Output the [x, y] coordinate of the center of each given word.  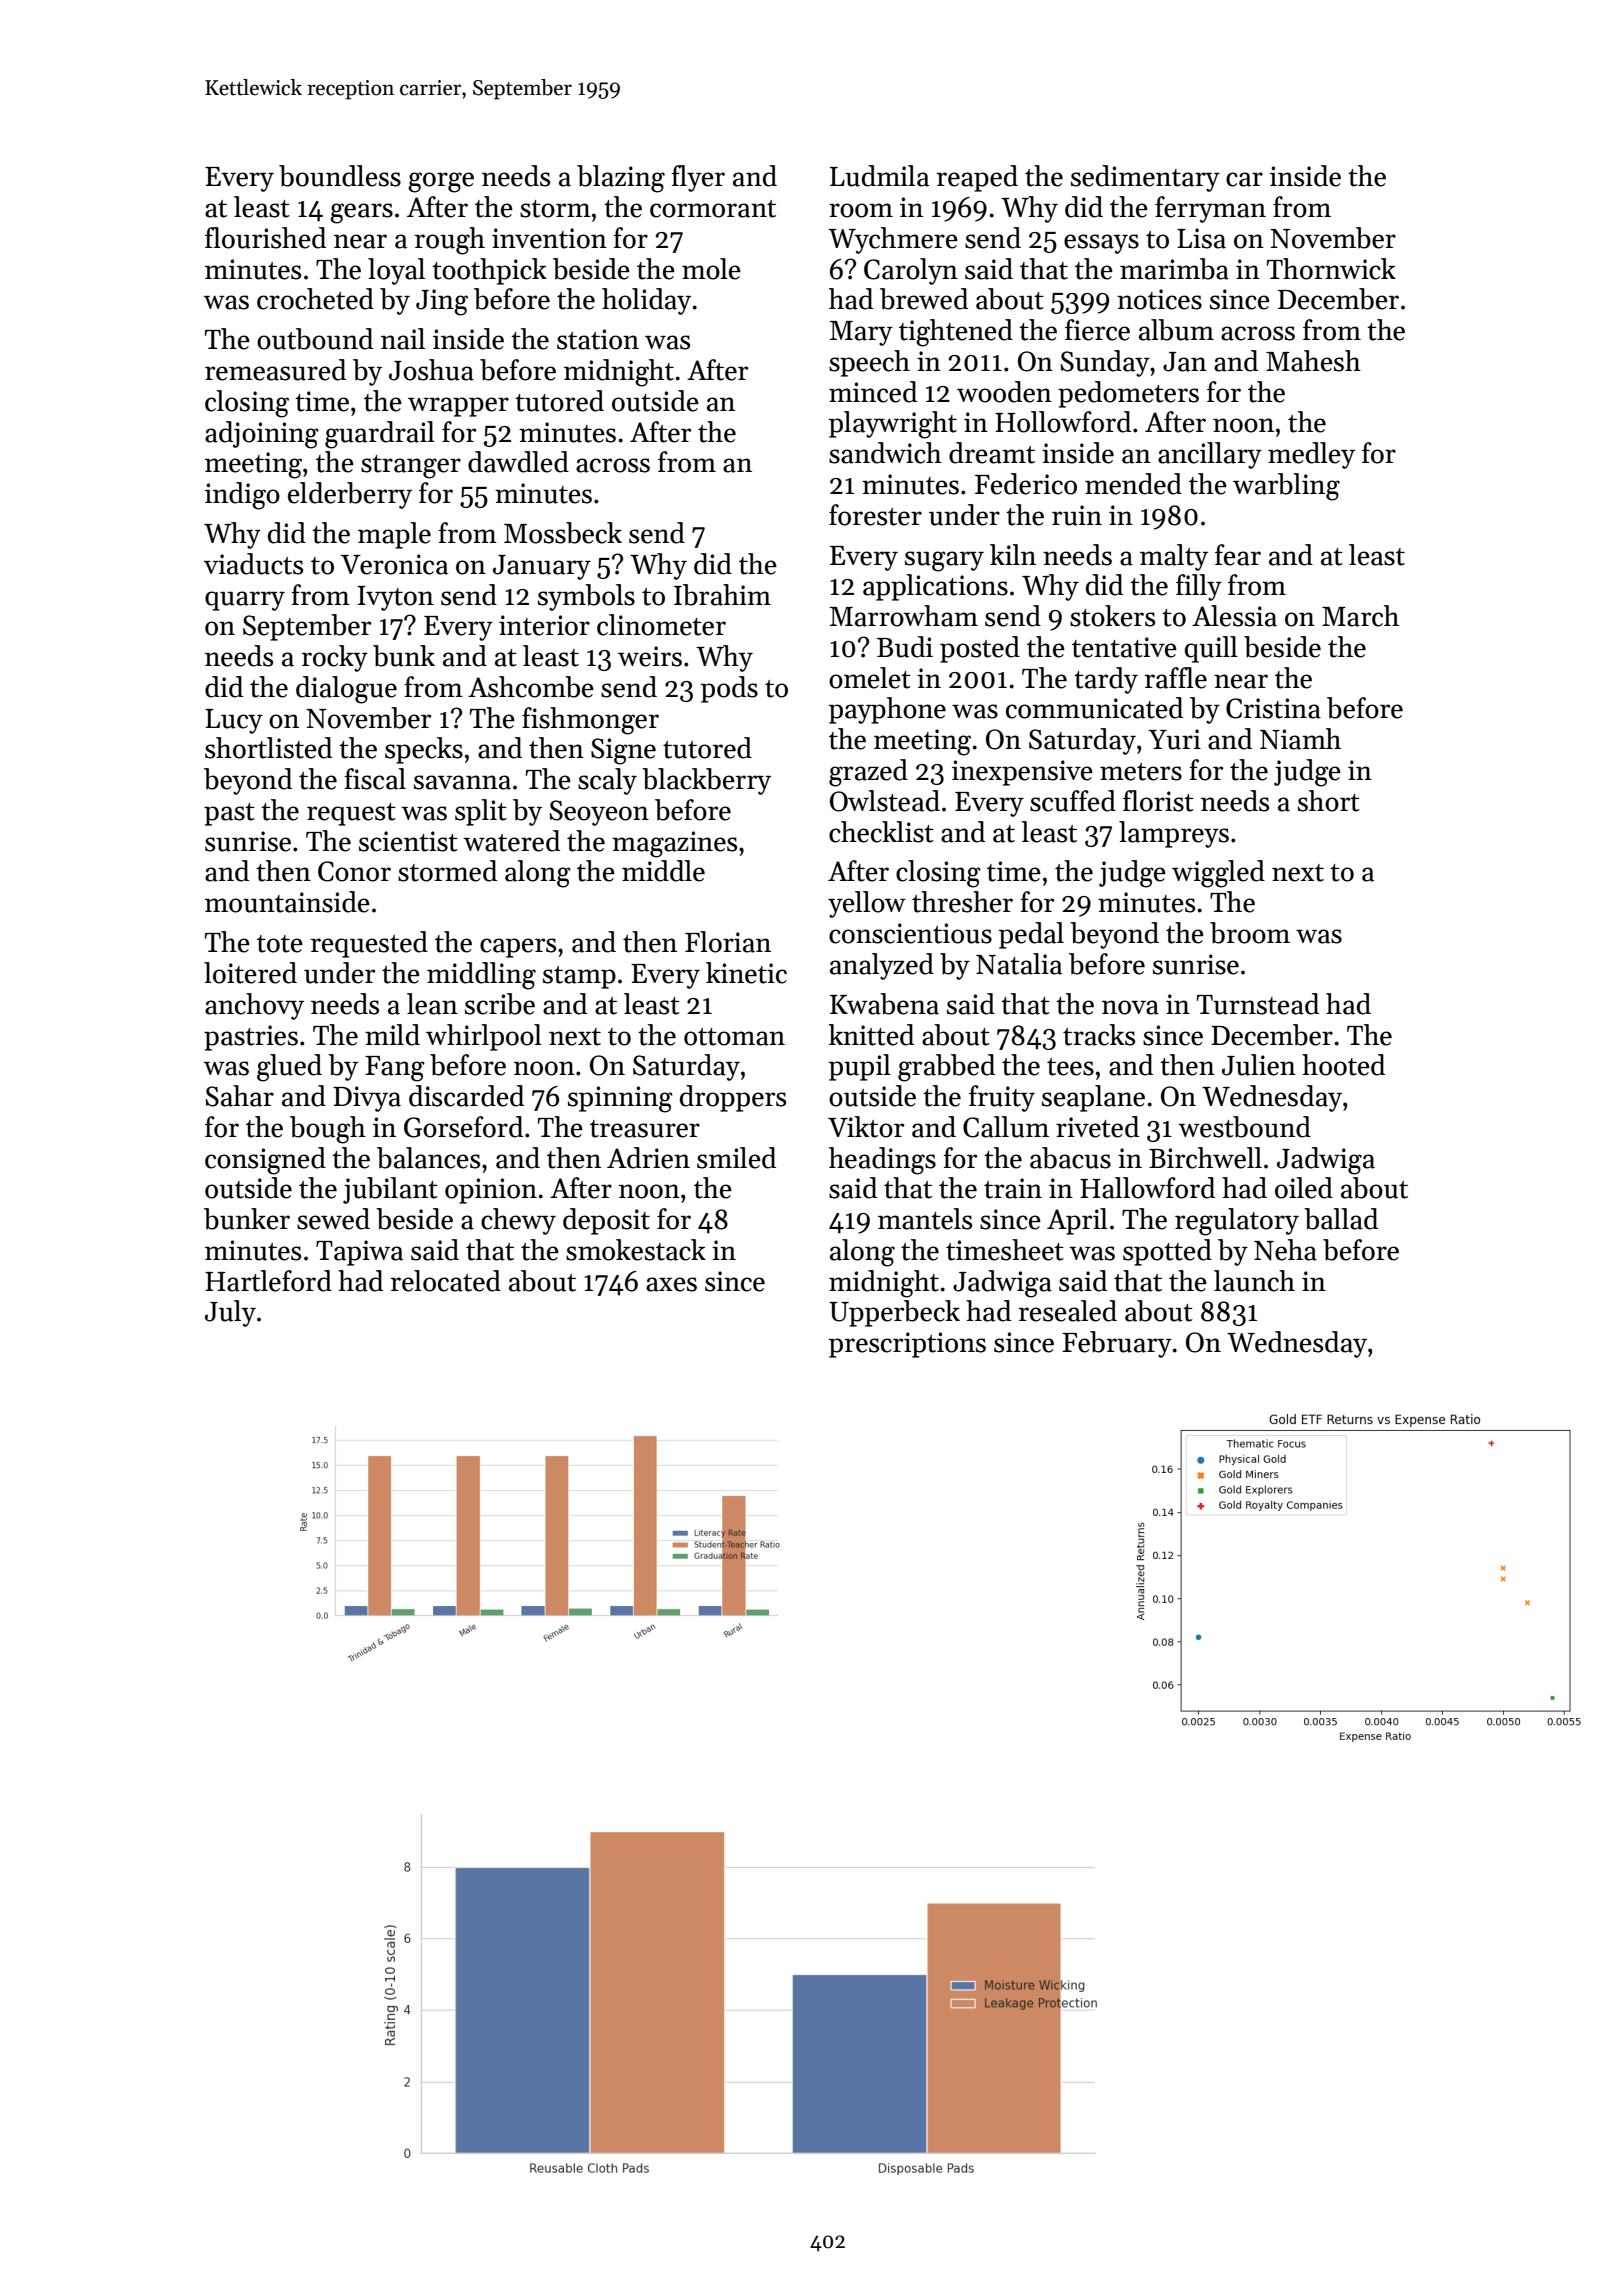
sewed [333, 1219]
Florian [728, 942]
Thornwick [1331, 269]
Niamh [1300, 739]
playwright [893, 425]
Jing [442, 302]
